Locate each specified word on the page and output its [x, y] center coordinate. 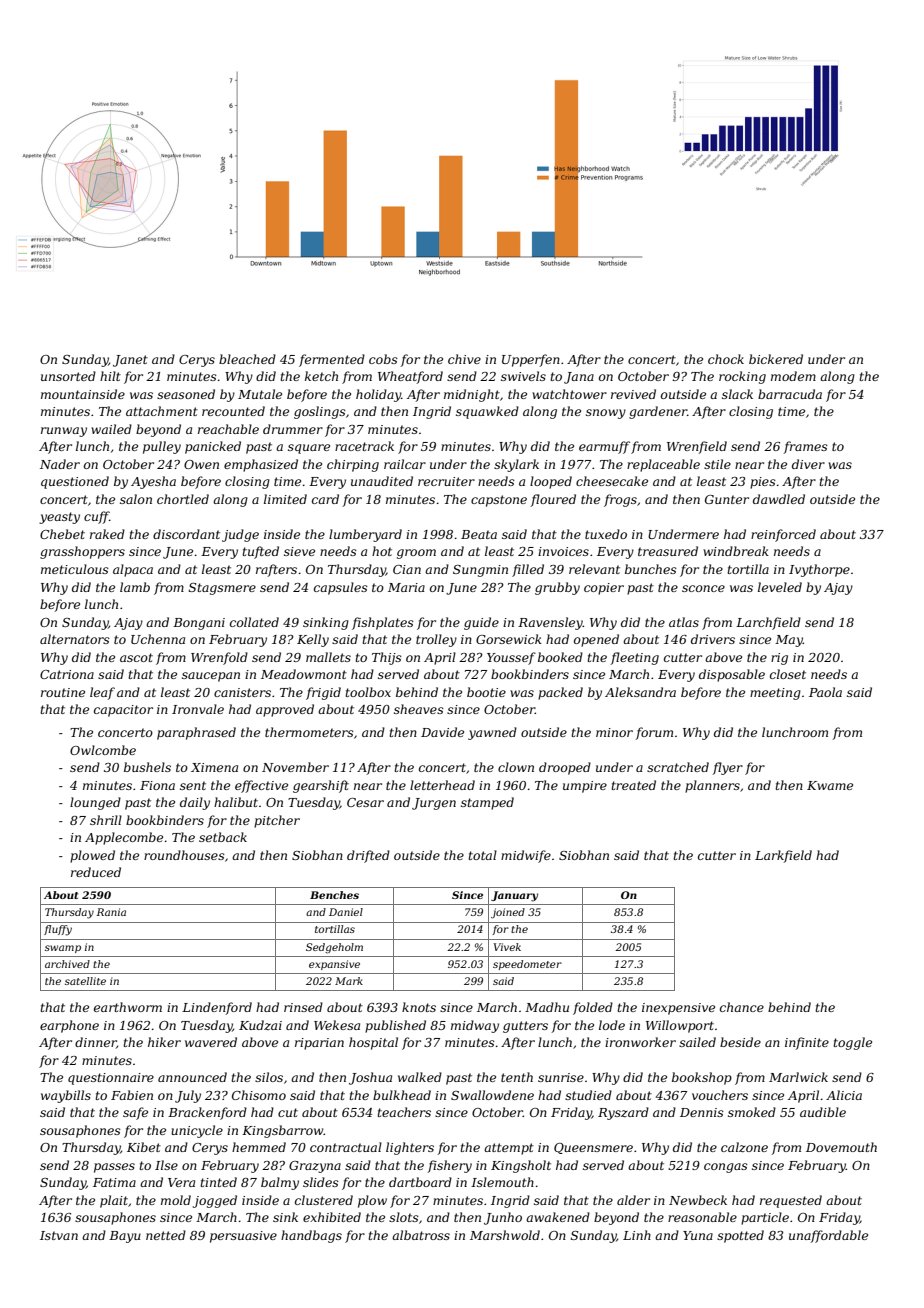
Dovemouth [841, 1147]
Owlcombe [103, 750]
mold [176, 1200]
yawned [492, 733]
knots [419, 1007]
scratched [678, 767]
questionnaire [111, 1079]
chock [726, 359]
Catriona [67, 674]
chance [742, 1007]
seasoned [186, 394]
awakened [558, 1217]
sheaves [419, 709]
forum [654, 733]
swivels [523, 376]
